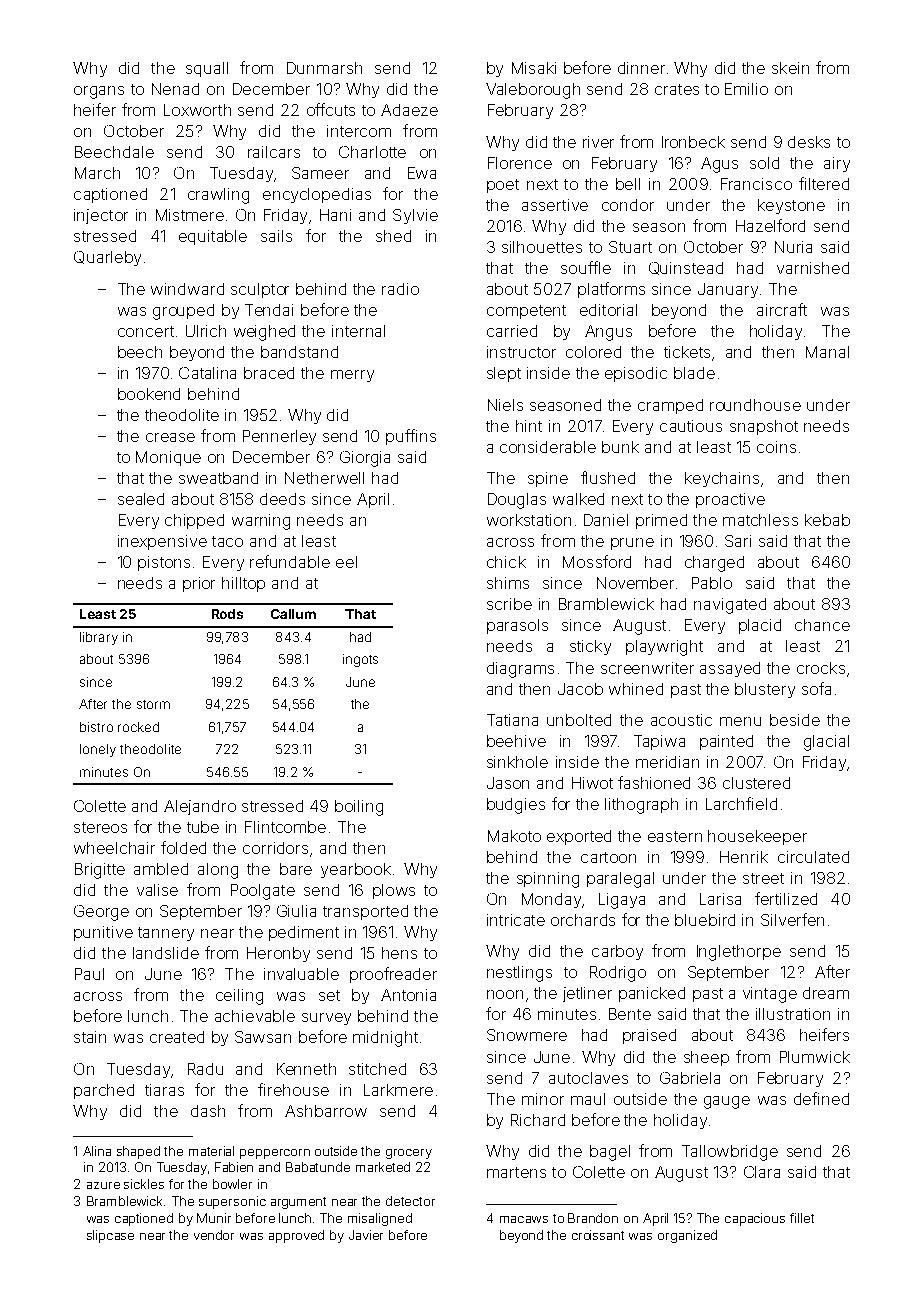  I want to click on library, so click(99, 638).
